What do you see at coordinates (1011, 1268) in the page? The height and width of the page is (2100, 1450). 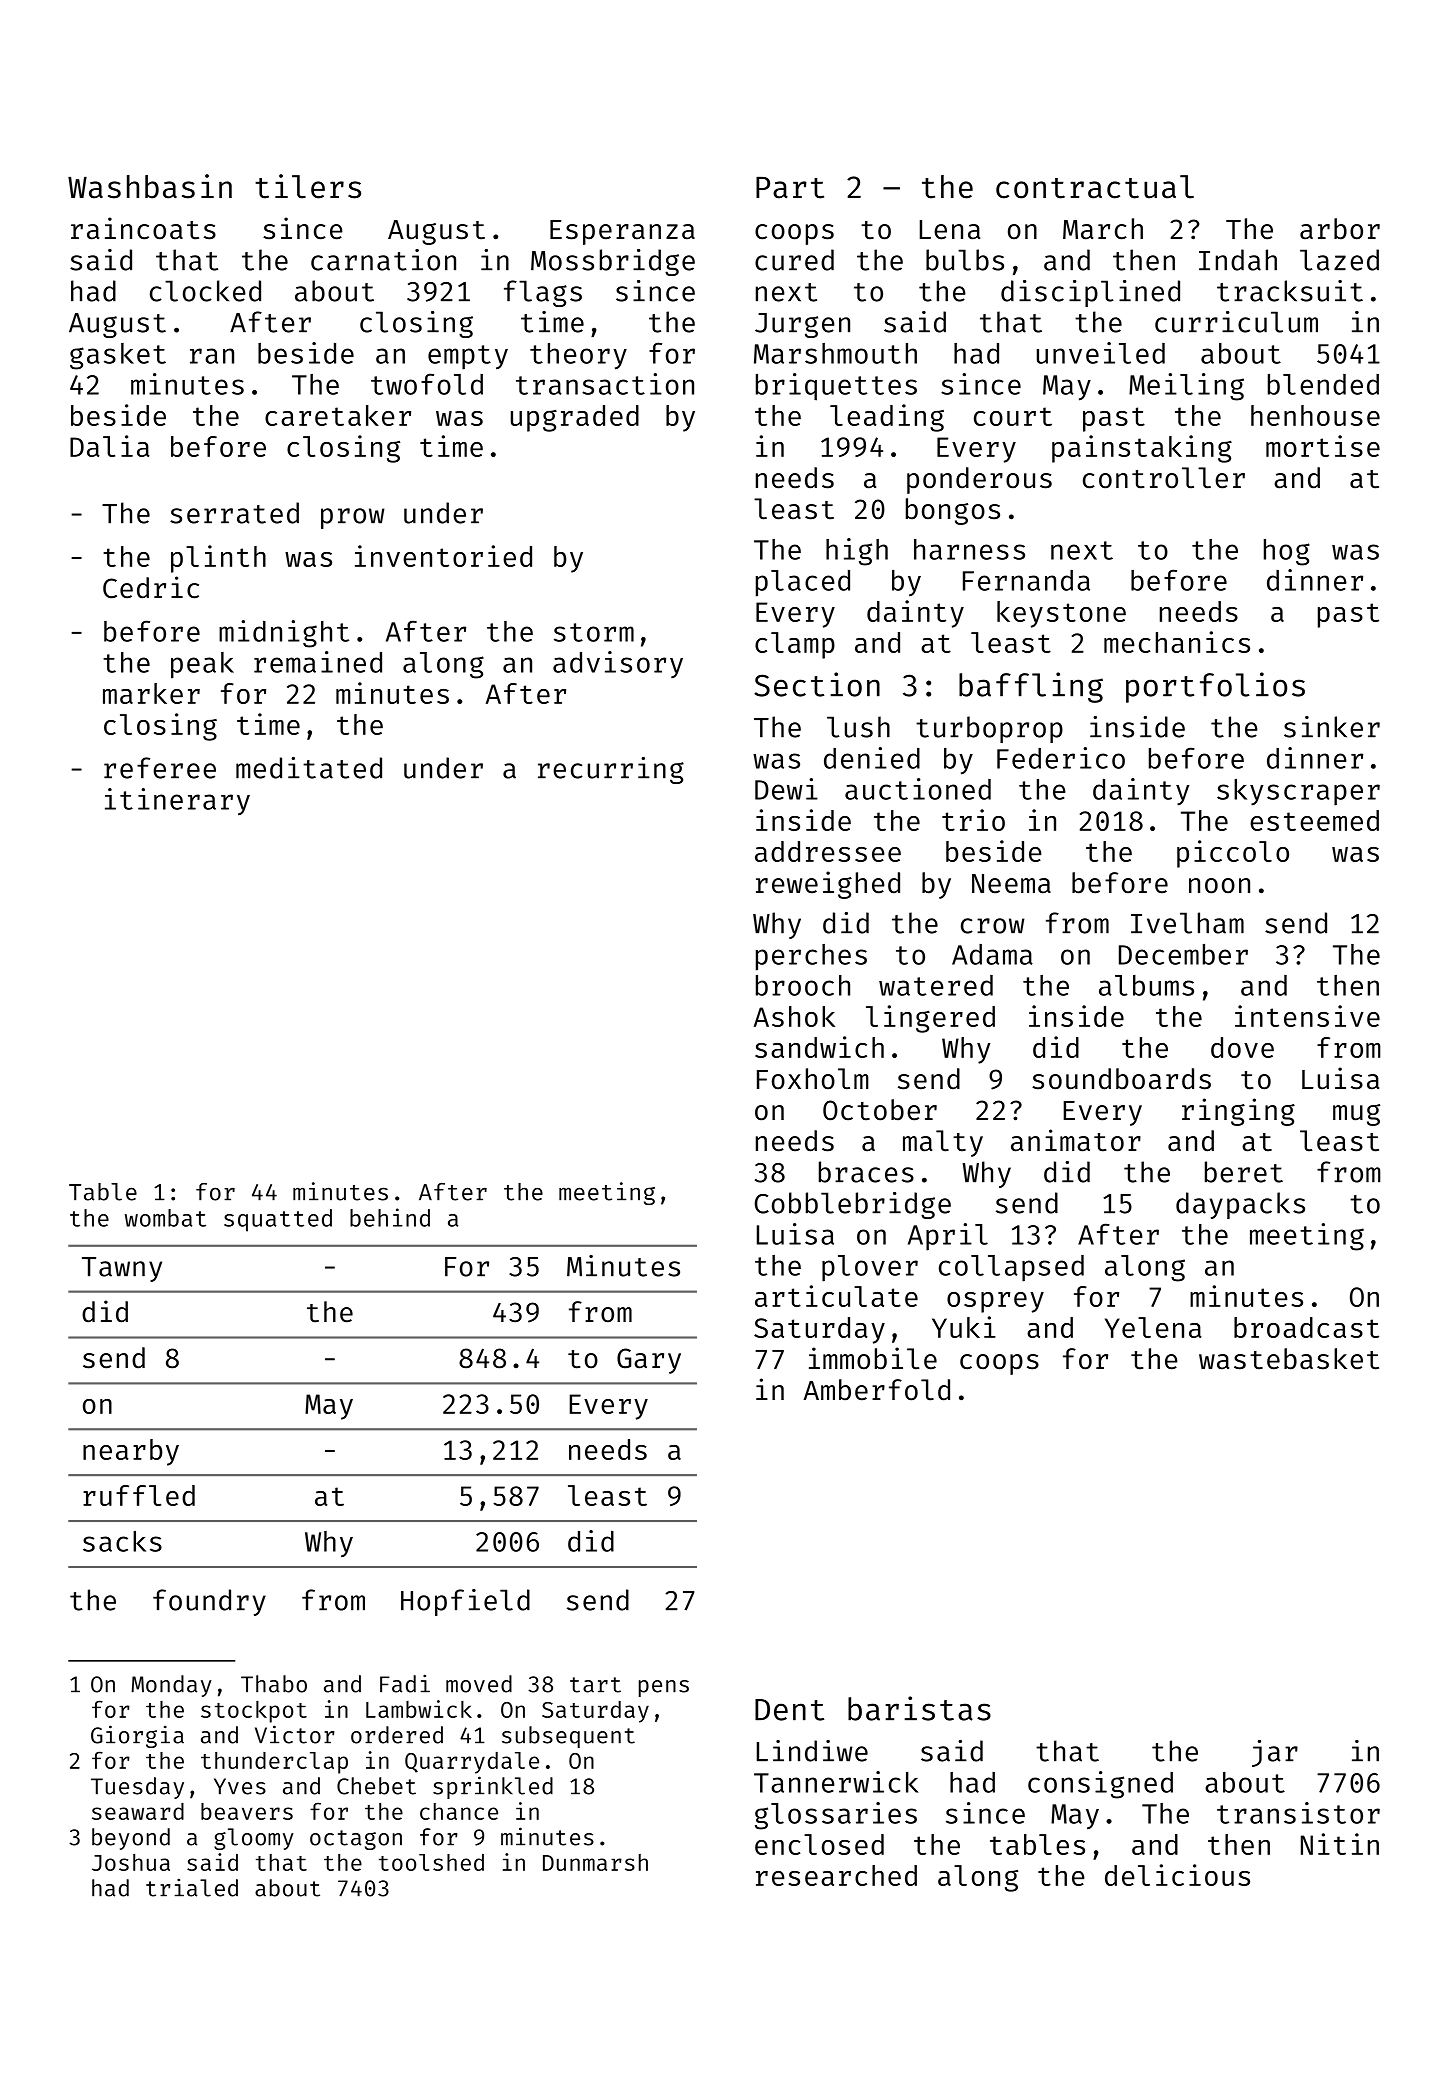 I see `collapsed` at bounding box center [1011, 1268].
